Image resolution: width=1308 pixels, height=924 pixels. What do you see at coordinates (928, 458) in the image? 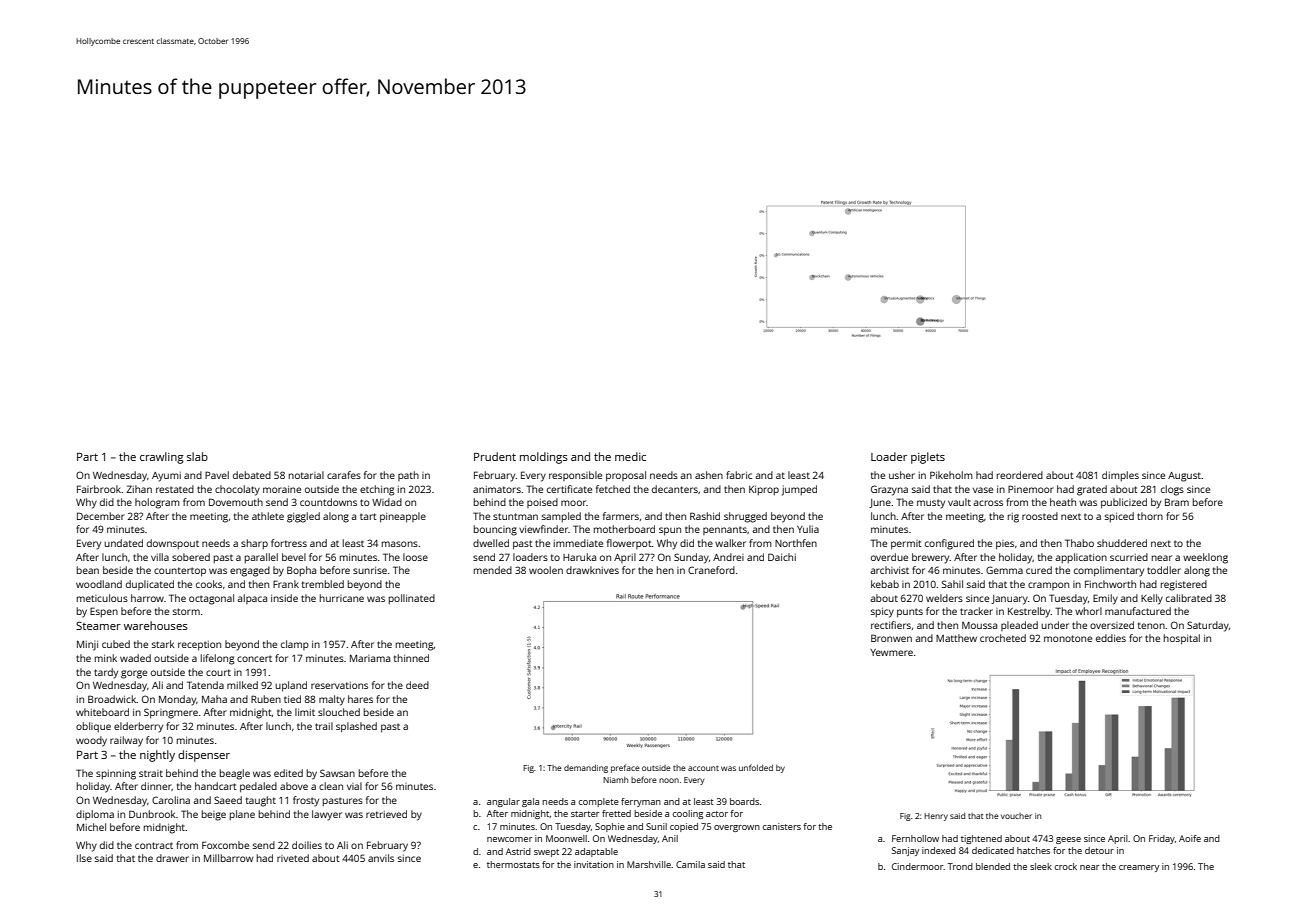
I see `piglets` at bounding box center [928, 458].
